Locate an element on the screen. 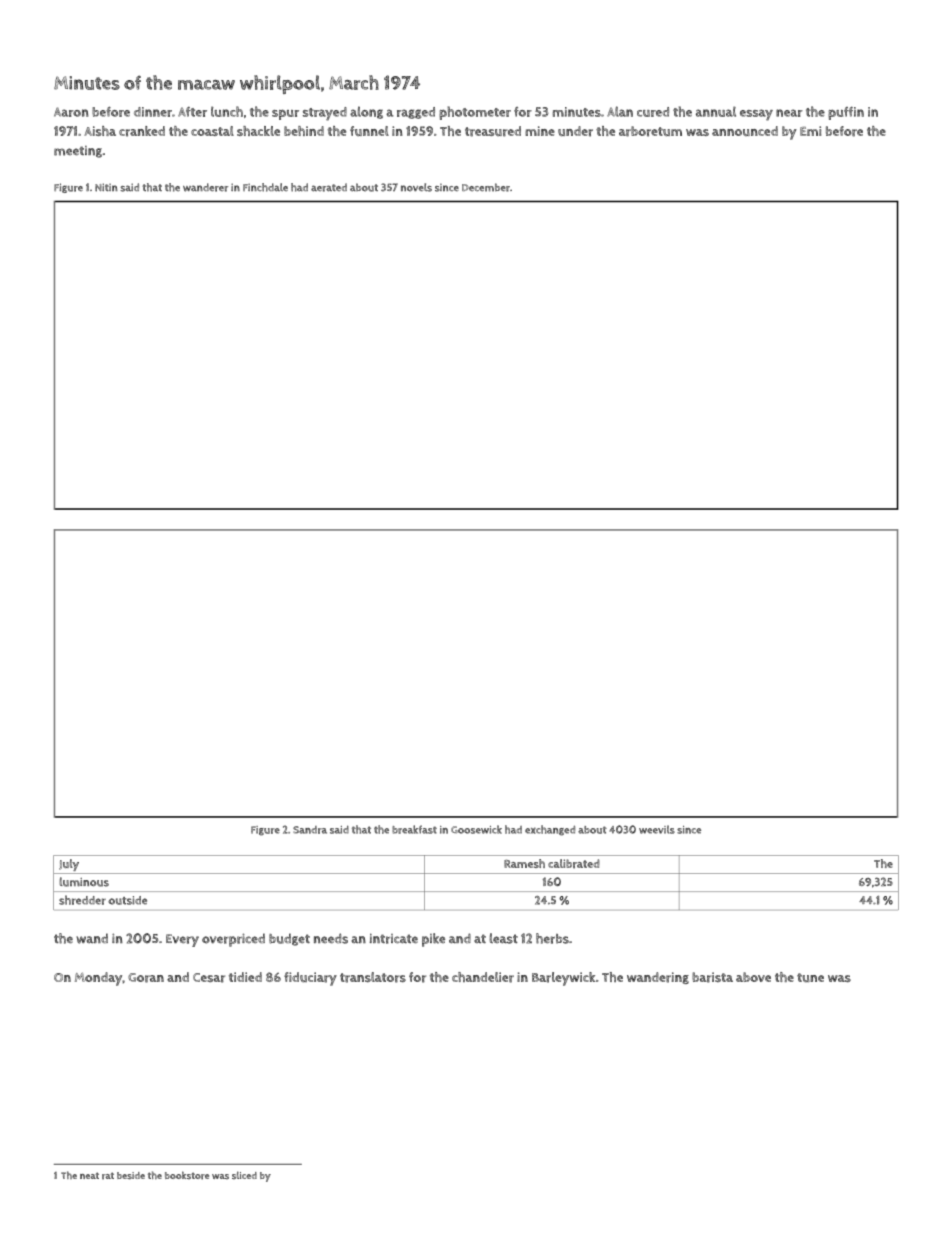  tune is located at coordinates (810, 977).
